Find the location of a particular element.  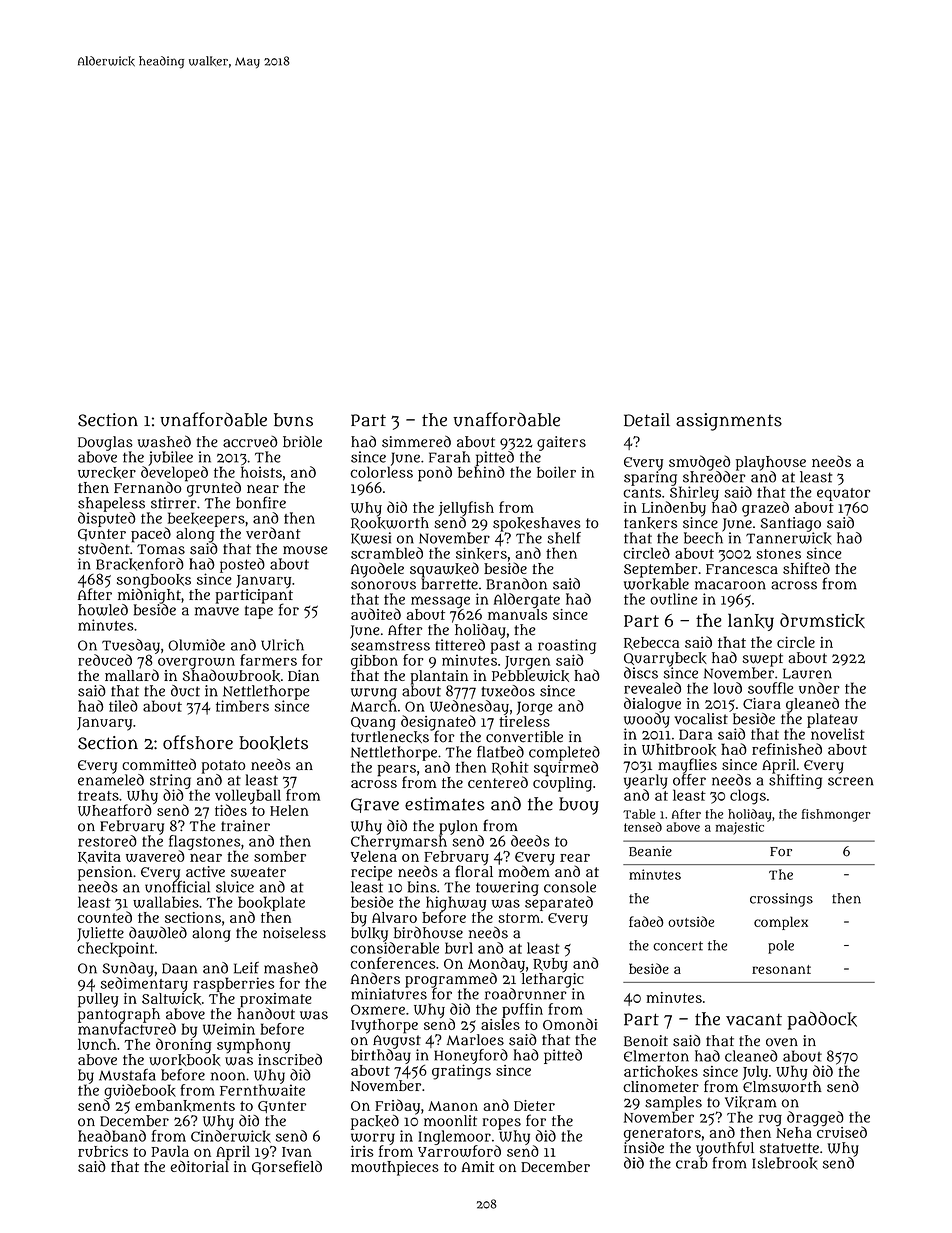

Amit is located at coordinates (477, 1166).
